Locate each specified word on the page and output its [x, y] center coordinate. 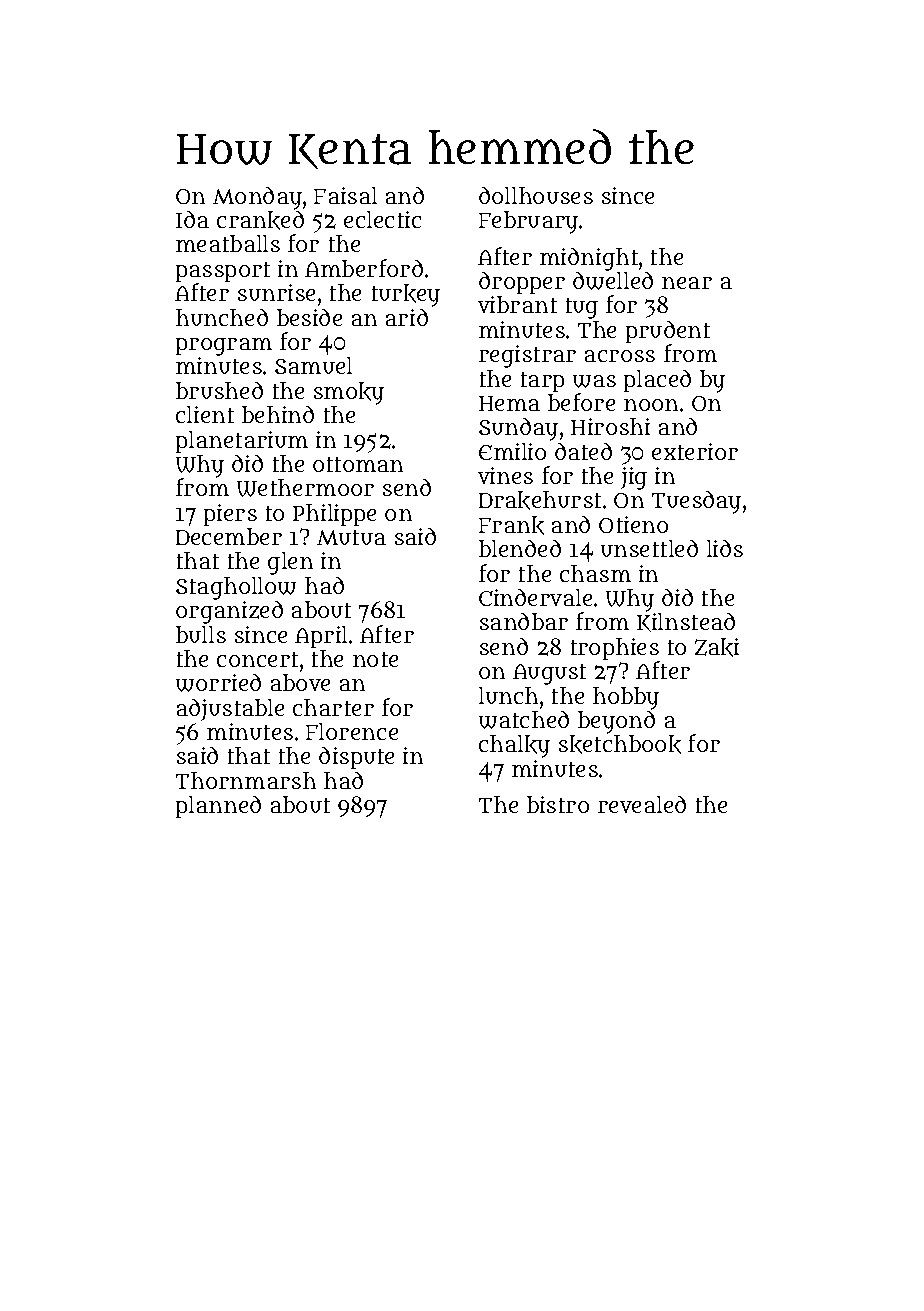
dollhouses [536, 195]
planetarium [242, 442]
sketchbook [620, 744]
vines [505, 475]
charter [333, 707]
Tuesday [696, 502]
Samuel [313, 365]
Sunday [518, 429]
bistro [558, 804]
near [687, 283]
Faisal [345, 195]
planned [218, 807]
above [300, 682]
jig [634, 478]
